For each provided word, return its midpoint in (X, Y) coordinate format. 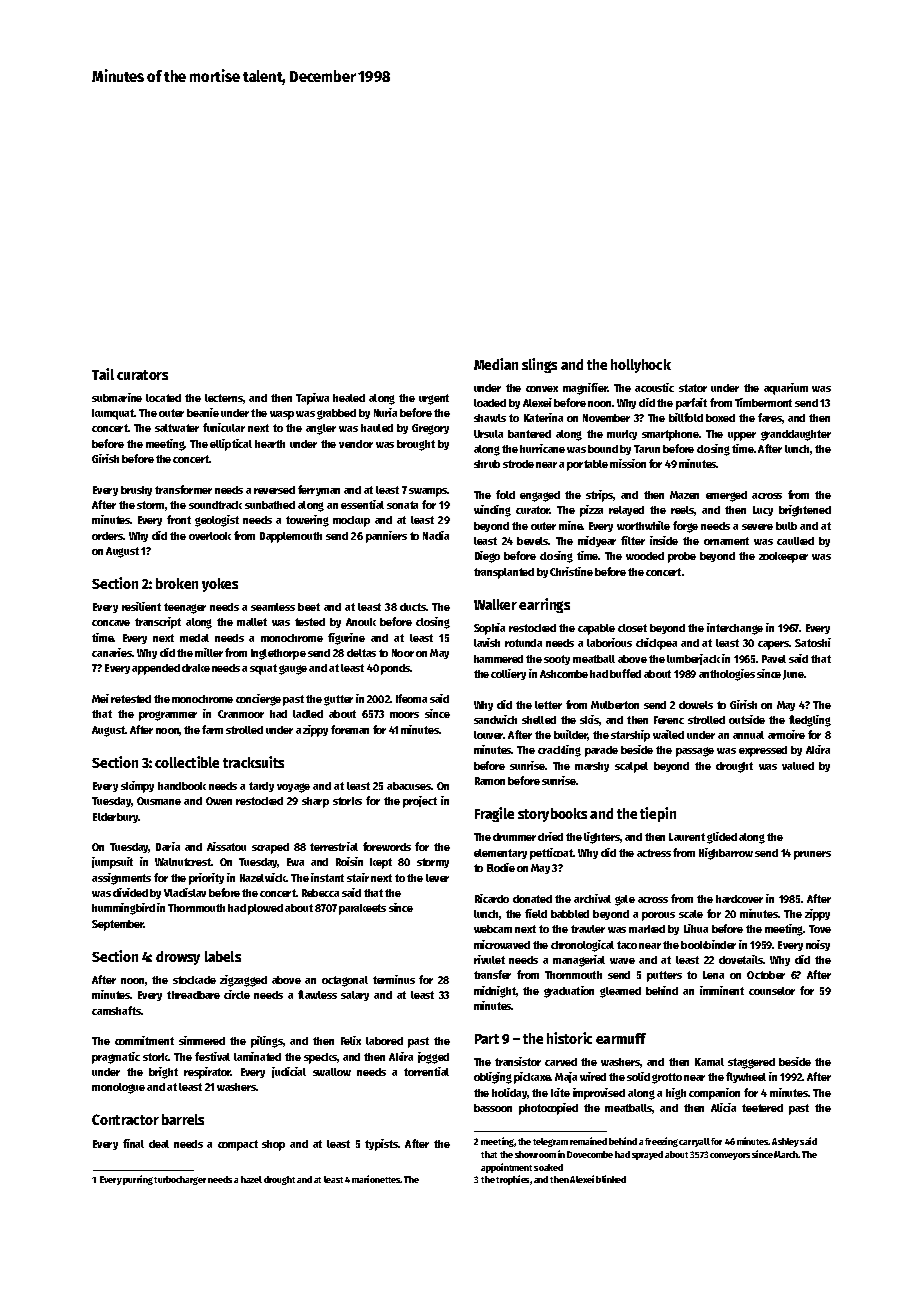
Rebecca (320, 893)
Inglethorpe (278, 654)
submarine (117, 397)
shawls (490, 418)
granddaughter (796, 435)
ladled (308, 714)
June (793, 675)
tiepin (658, 814)
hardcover (739, 899)
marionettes (376, 1179)
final (133, 1143)
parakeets (362, 909)
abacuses (409, 786)
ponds (396, 669)
